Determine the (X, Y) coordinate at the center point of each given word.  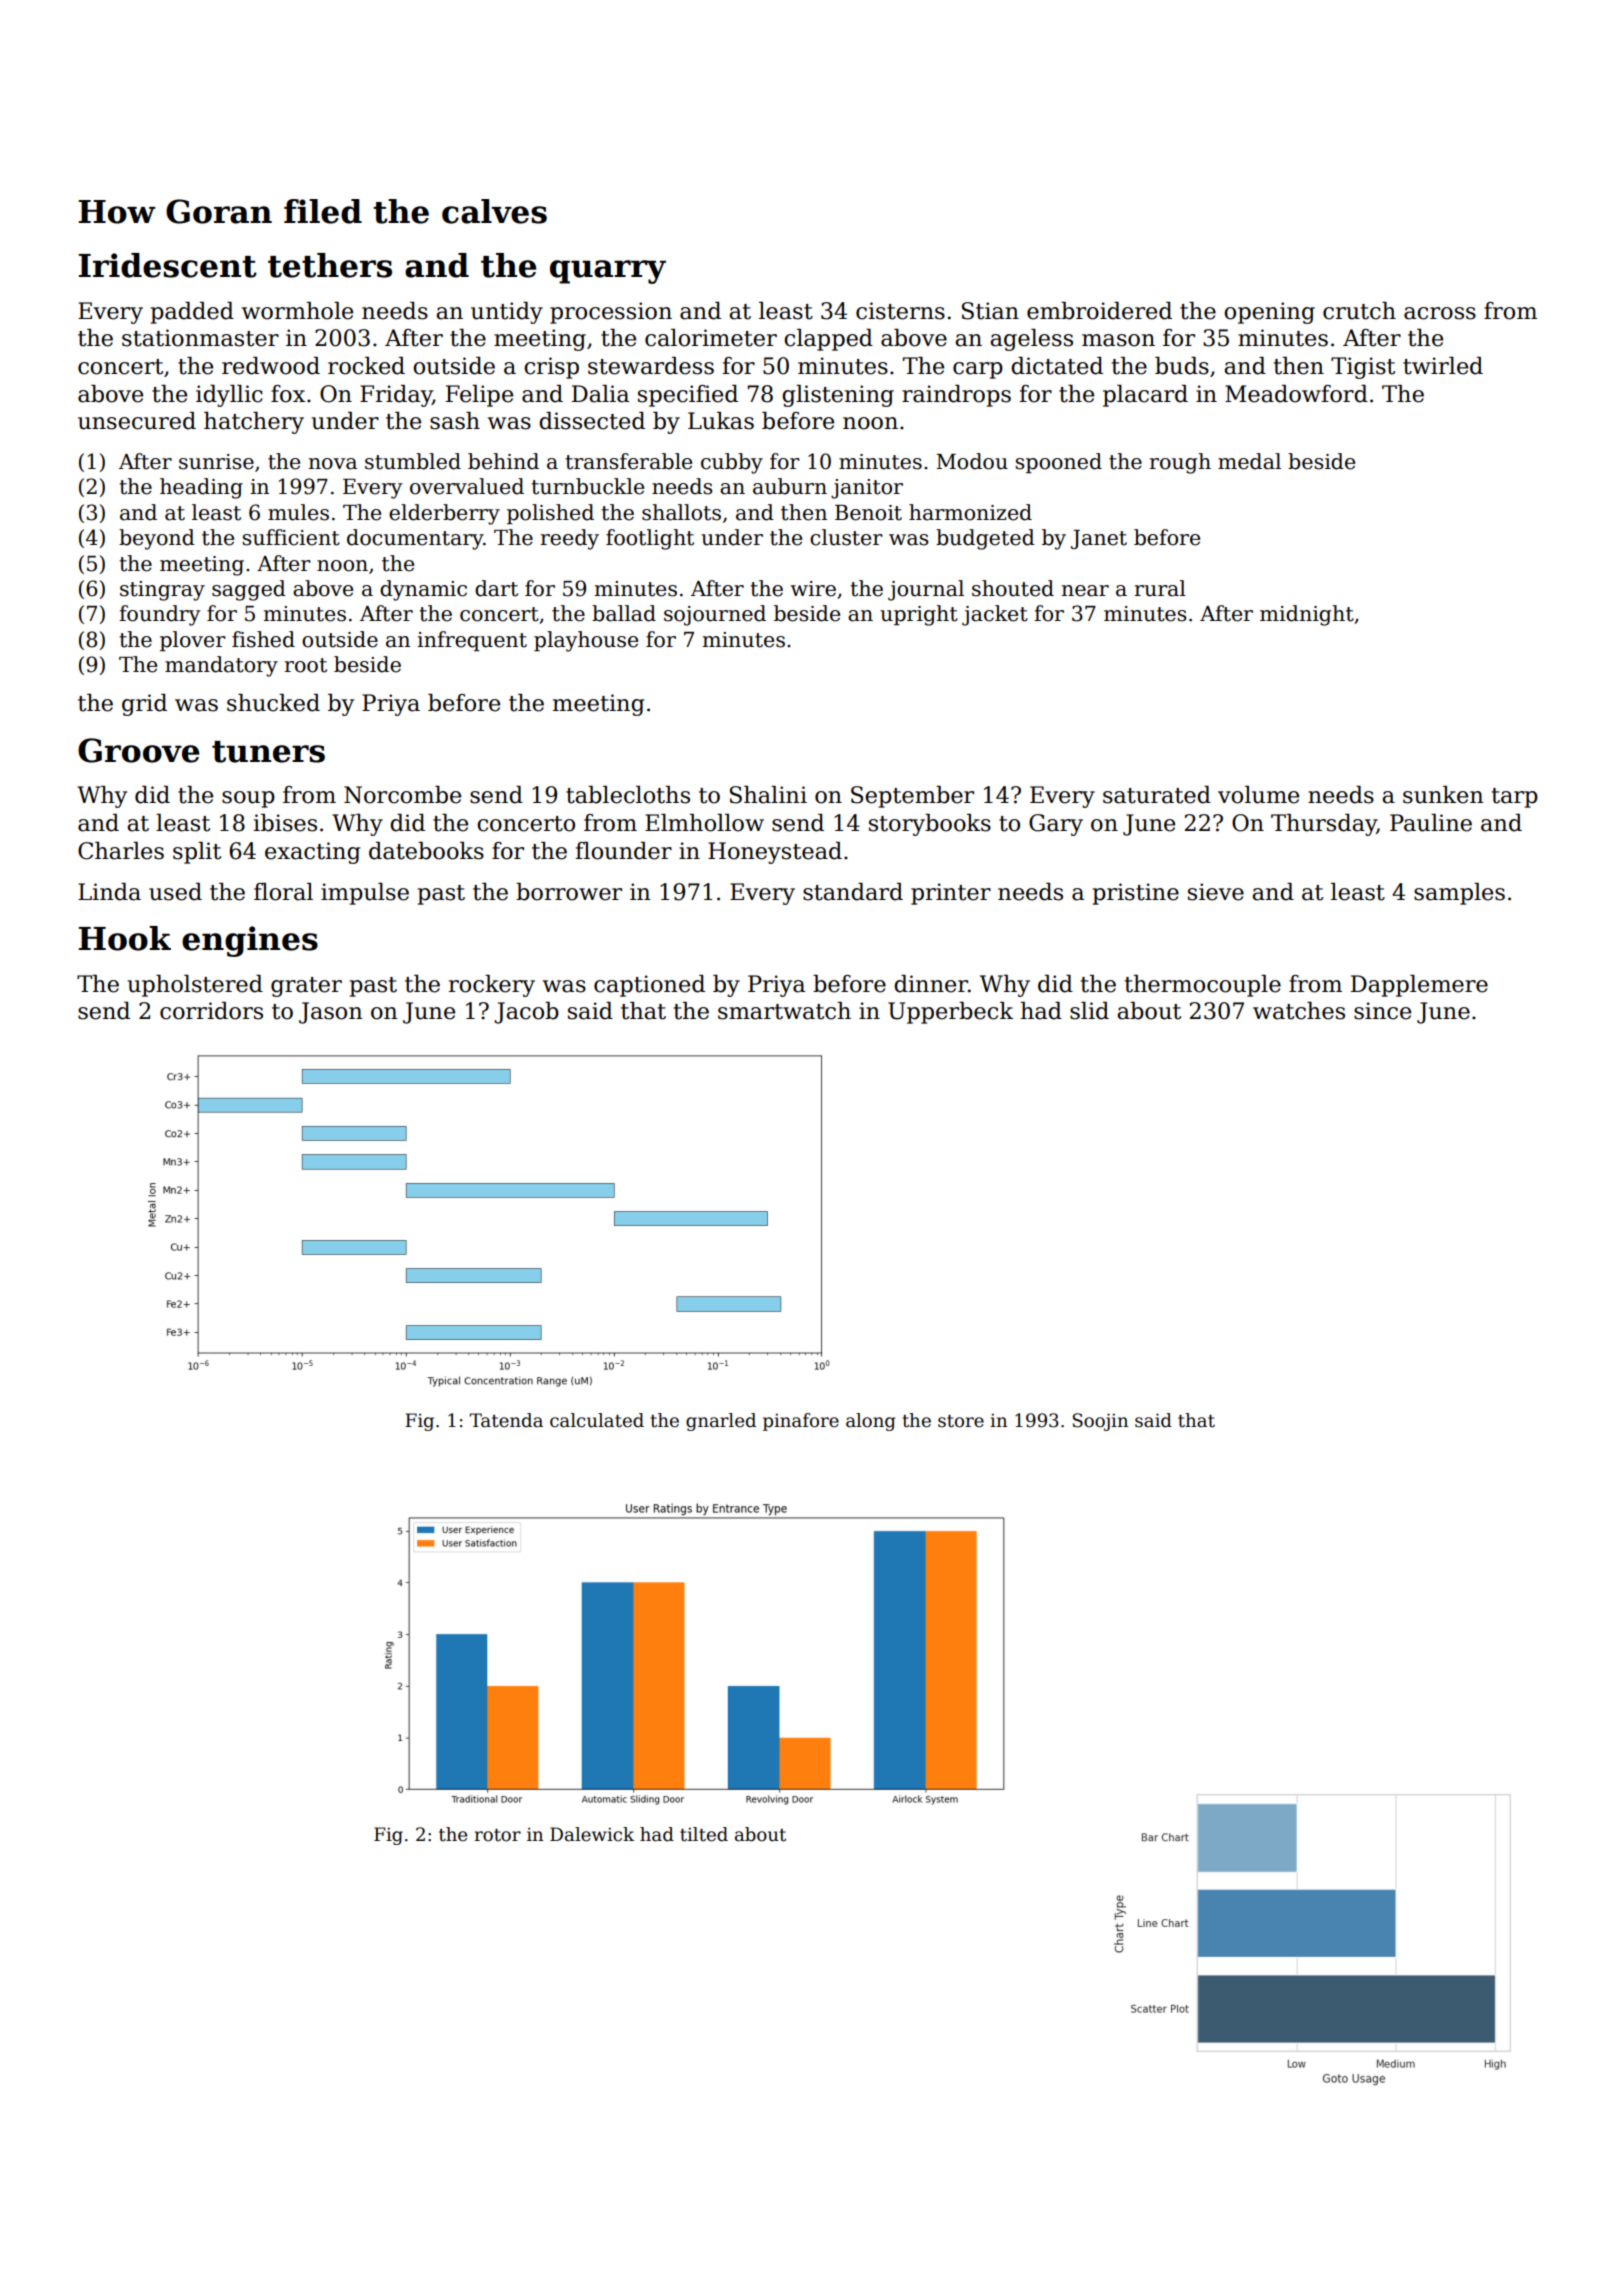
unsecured (137, 421)
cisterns (900, 311)
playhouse (586, 641)
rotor (497, 1835)
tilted (704, 1834)
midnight (1307, 615)
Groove (139, 750)
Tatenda (506, 1420)
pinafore (801, 1422)
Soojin (1100, 1422)
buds (1182, 366)
